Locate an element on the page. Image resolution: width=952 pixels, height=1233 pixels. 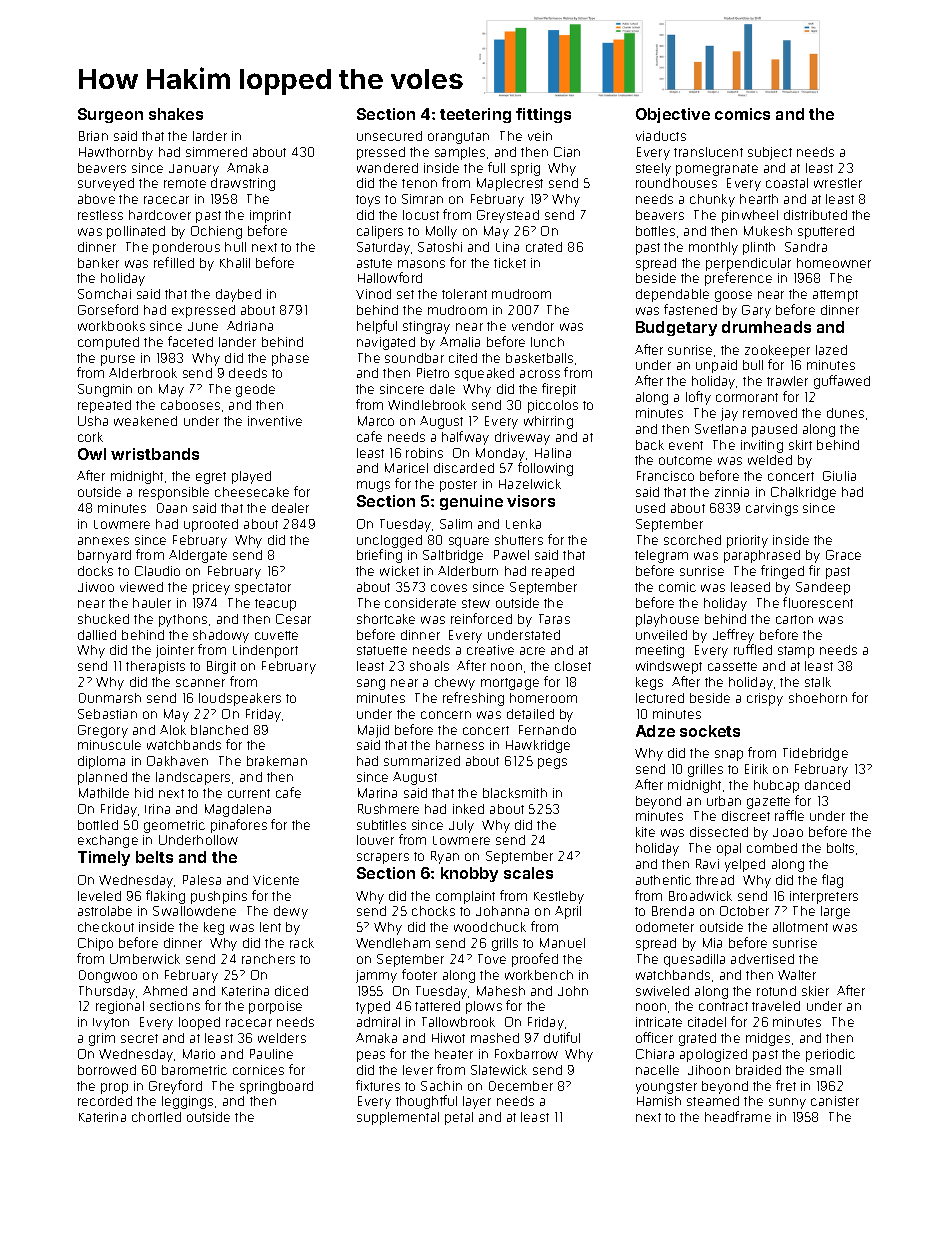
banker is located at coordinates (98, 263).
